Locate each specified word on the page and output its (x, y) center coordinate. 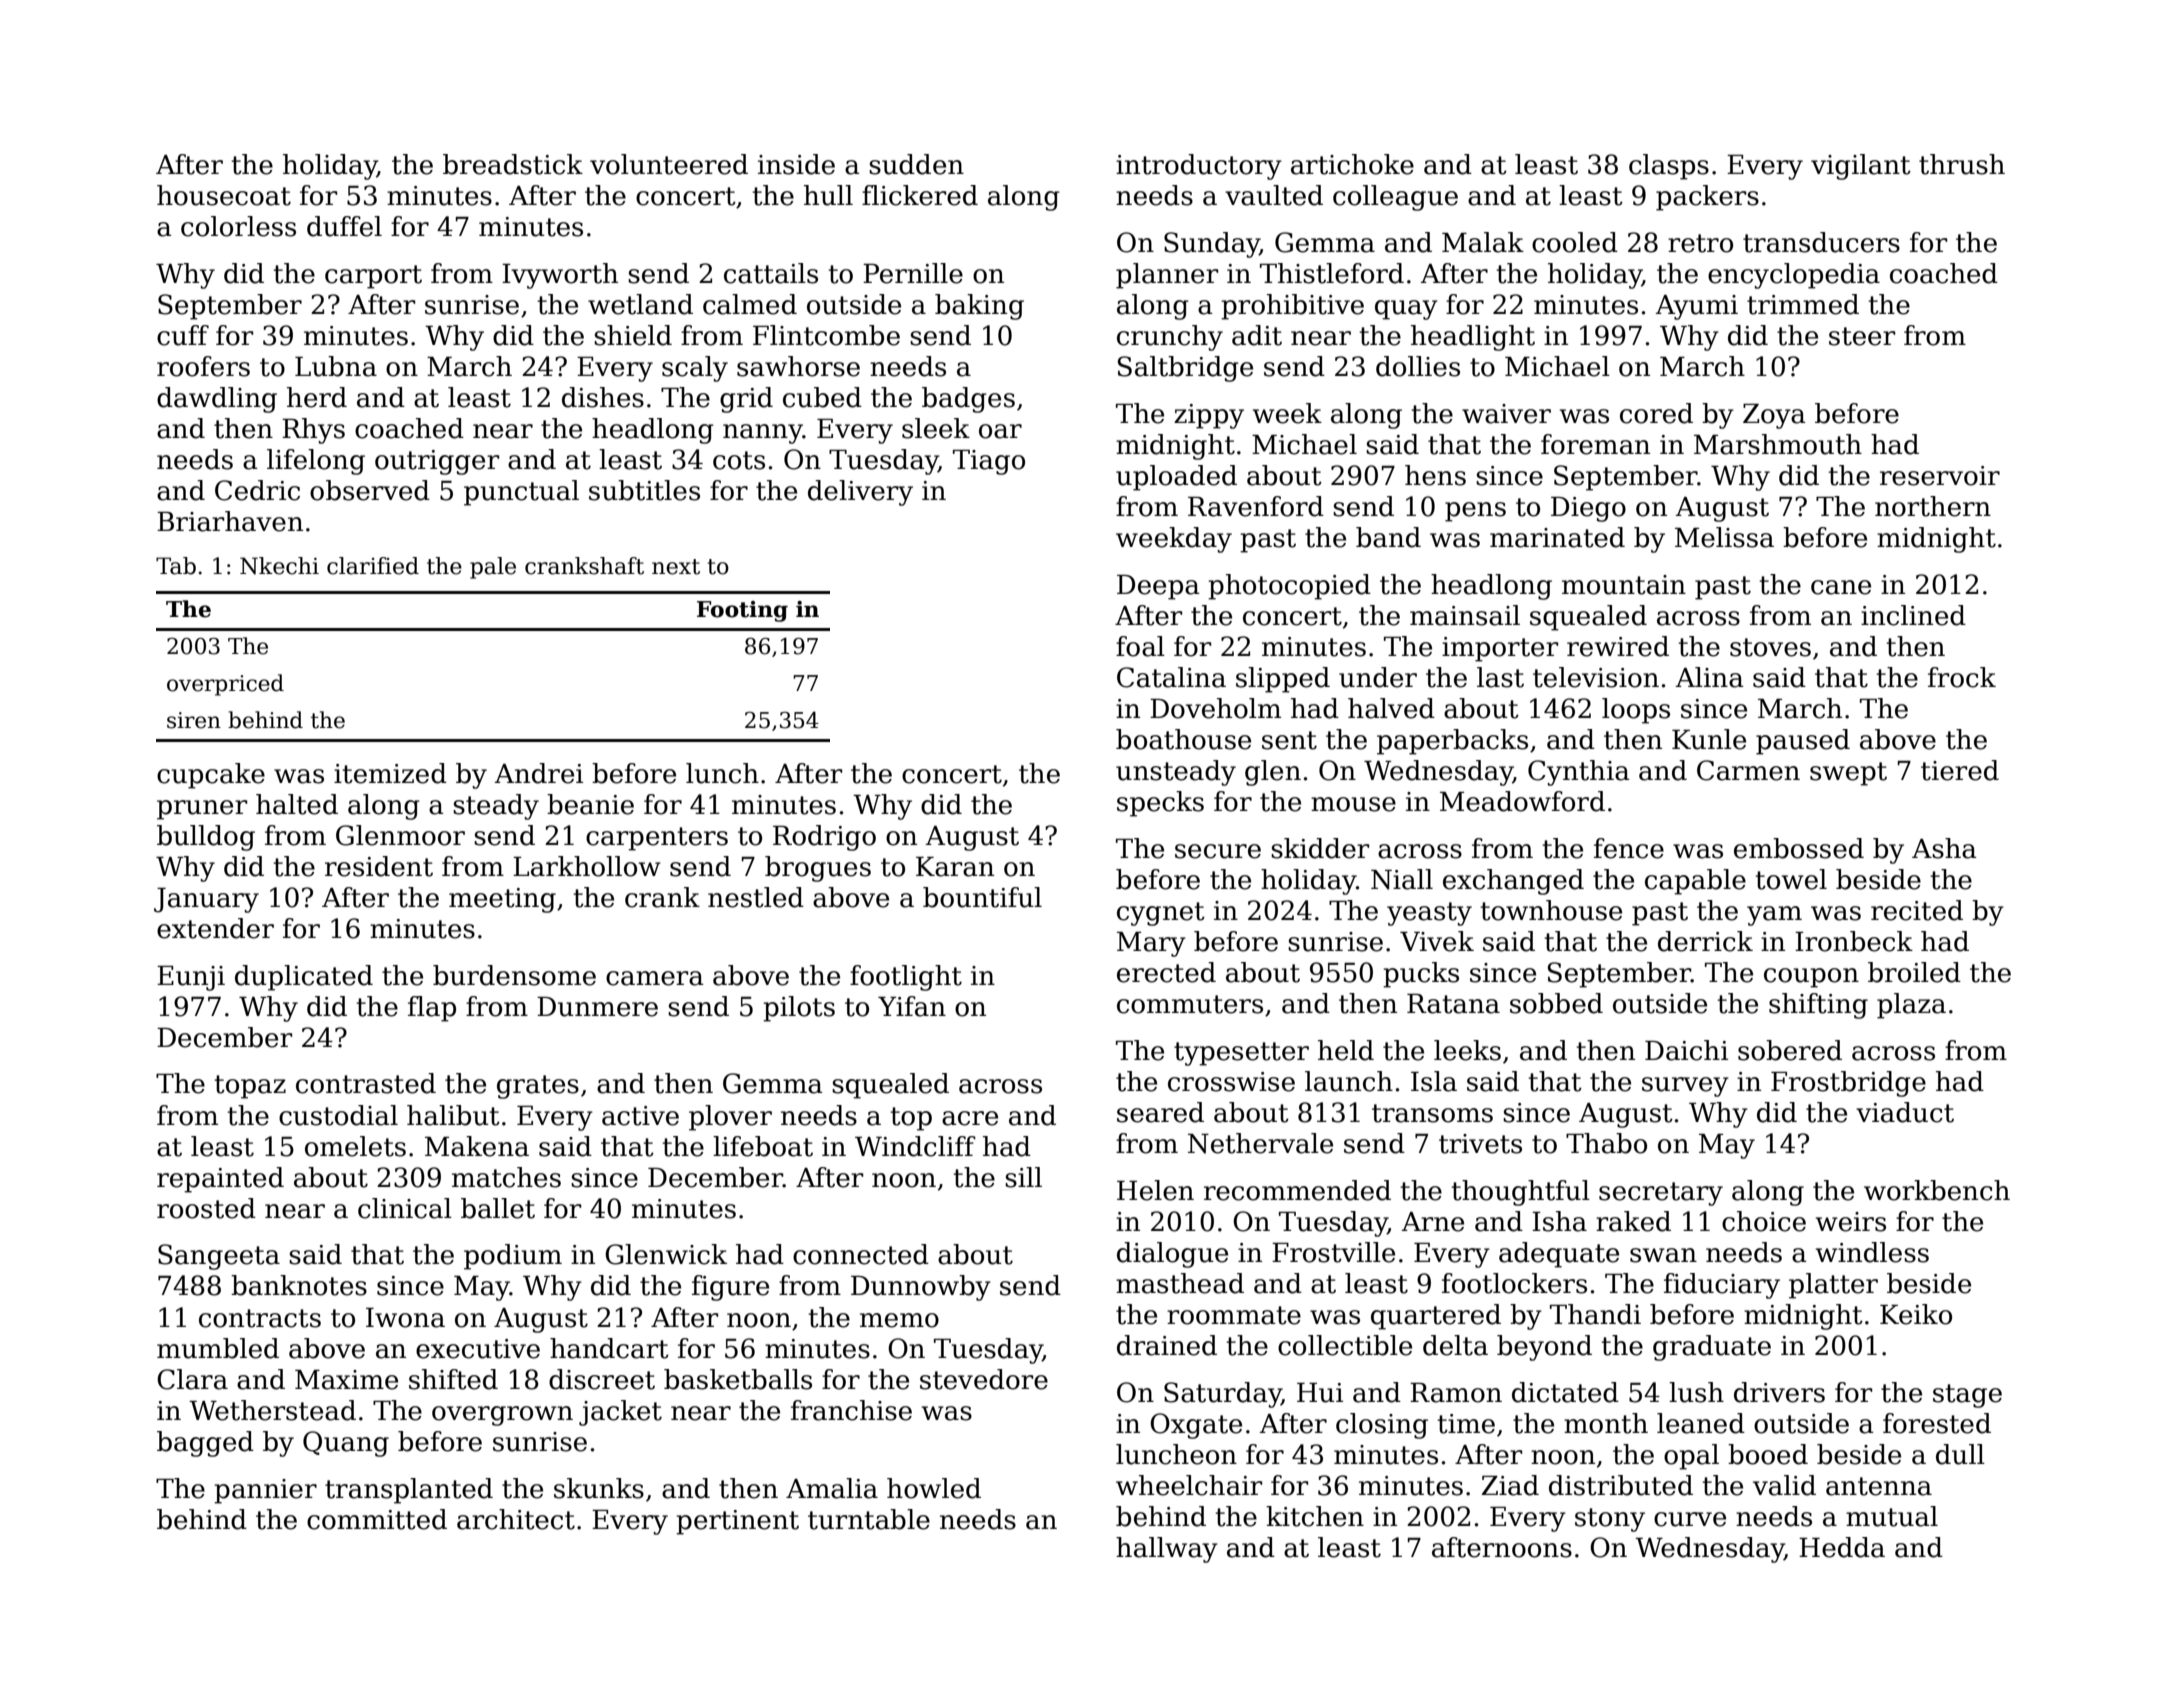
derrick (1705, 941)
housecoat (224, 195)
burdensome (514, 975)
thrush (1962, 164)
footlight (906, 978)
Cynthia (1579, 773)
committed (377, 1519)
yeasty (1429, 914)
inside (796, 164)
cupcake (211, 776)
